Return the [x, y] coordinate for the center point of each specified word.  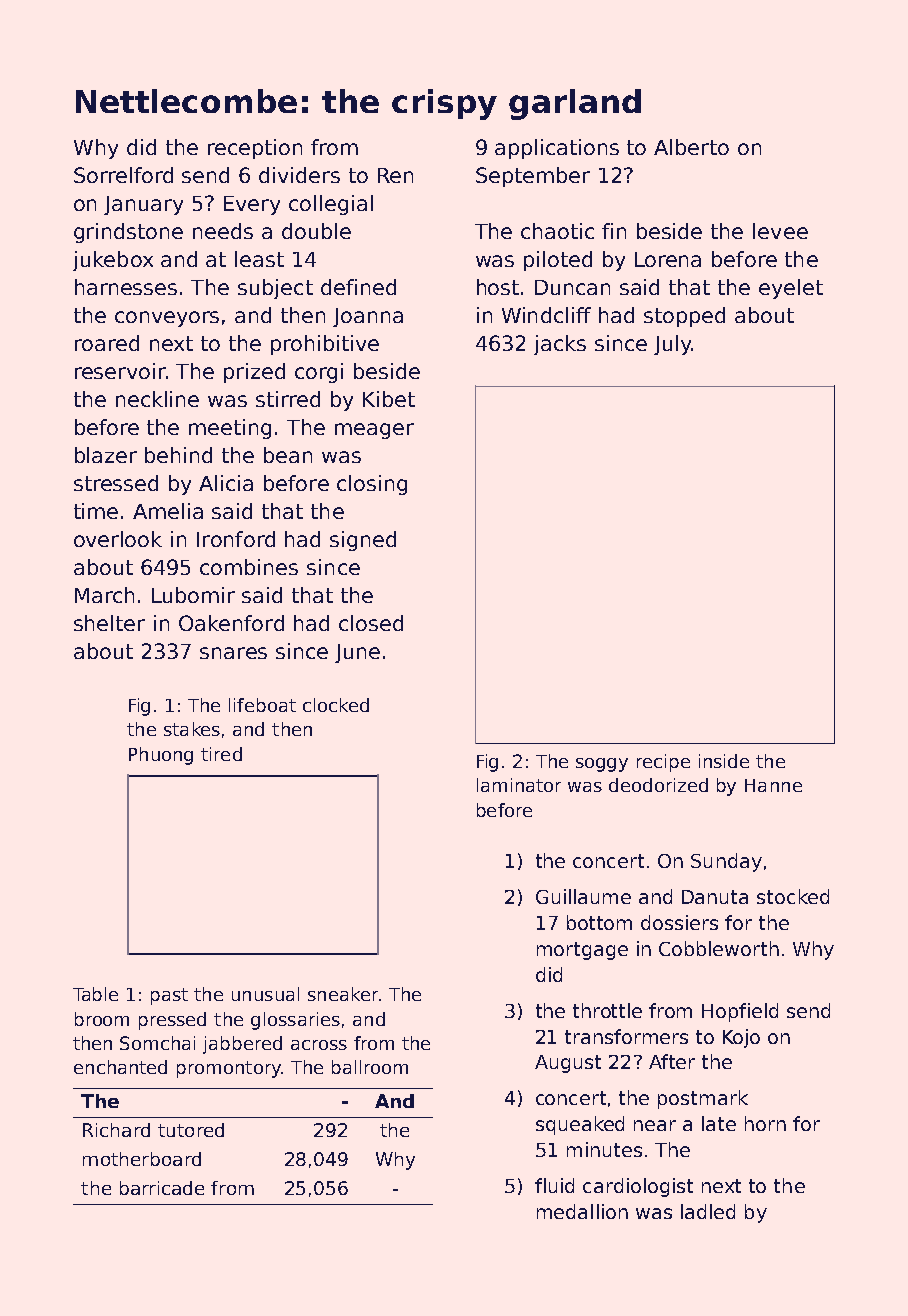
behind [178, 455]
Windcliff [546, 315]
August [568, 1064]
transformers [626, 1036]
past [169, 996]
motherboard [142, 1159]
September [533, 177]
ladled [708, 1211]
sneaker [343, 994]
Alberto [691, 147]
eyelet [791, 289]
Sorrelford [123, 175]
